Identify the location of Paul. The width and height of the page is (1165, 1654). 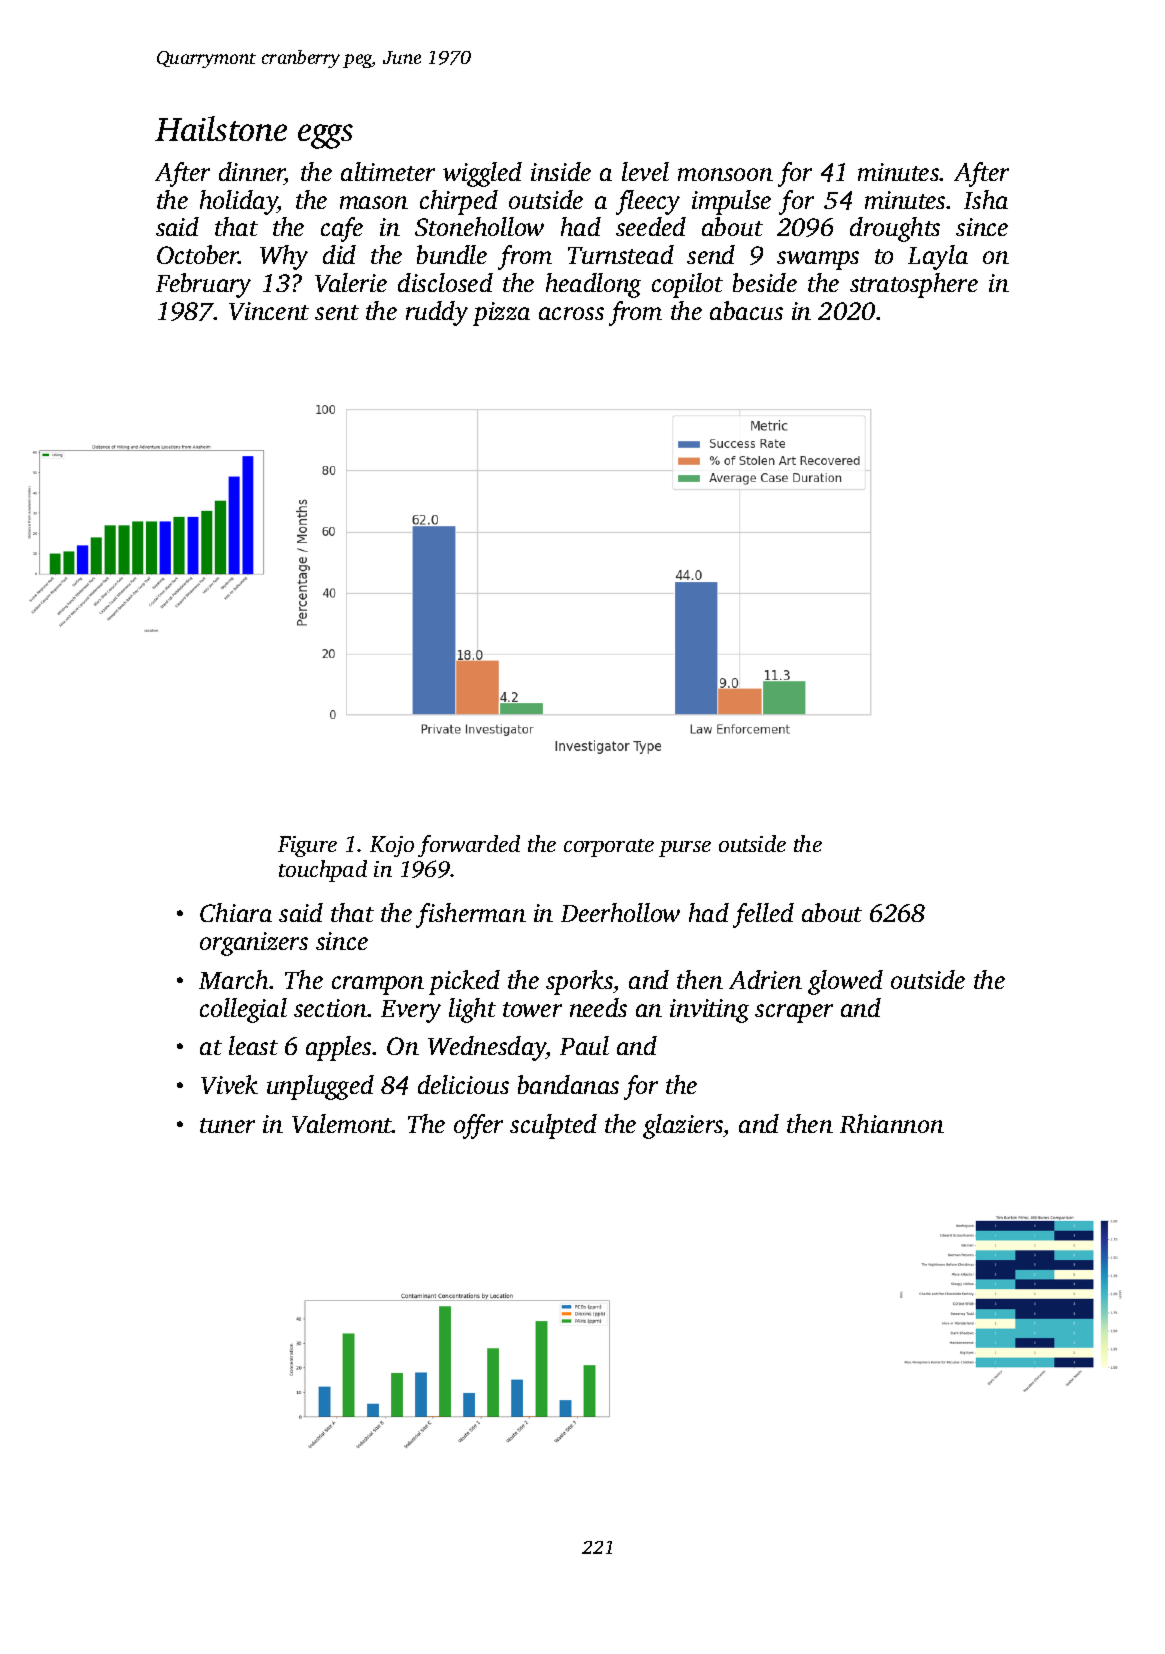
(584, 1045).
